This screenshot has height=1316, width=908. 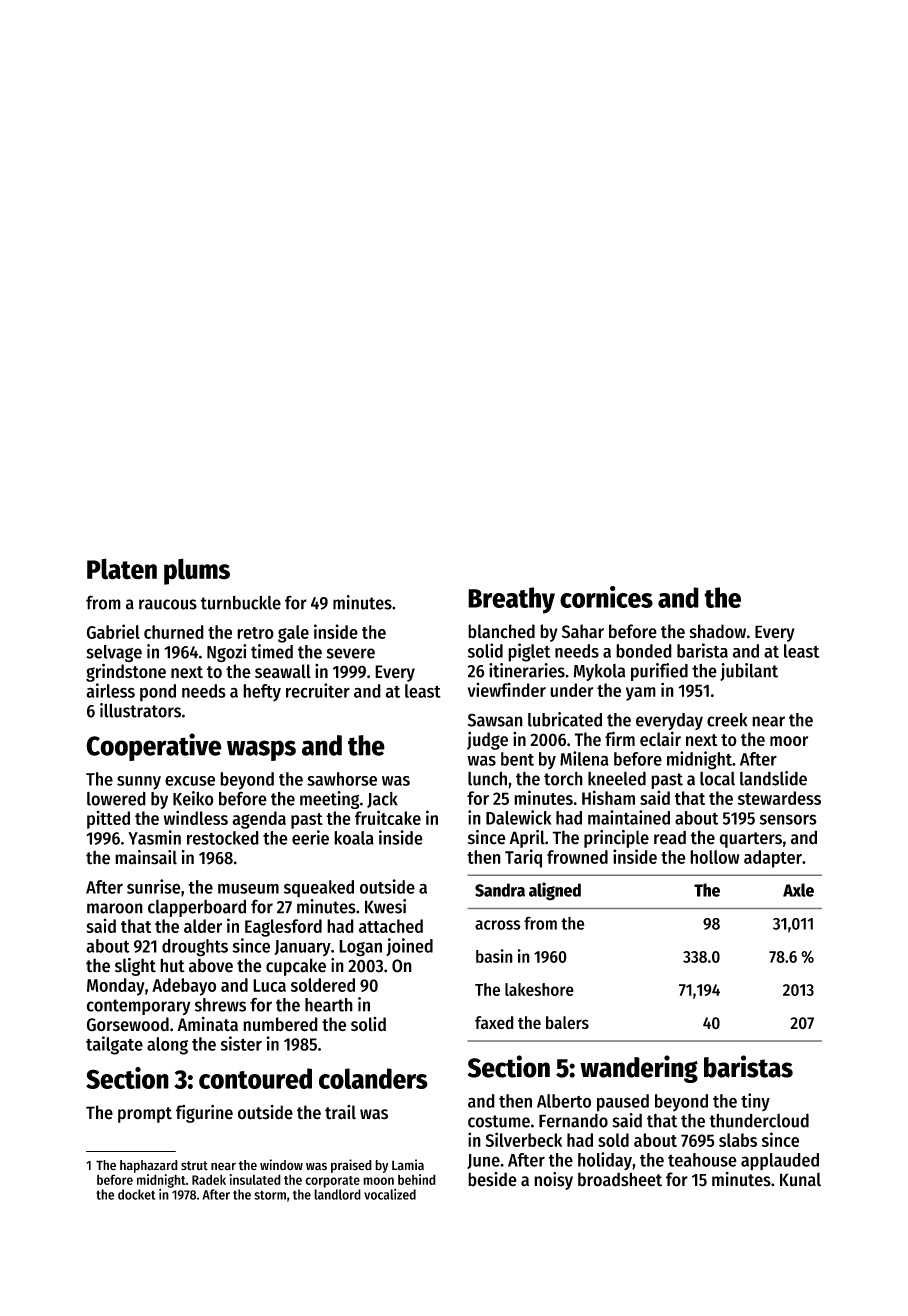 I want to click on Breathy, so click(x=511, y=600).
